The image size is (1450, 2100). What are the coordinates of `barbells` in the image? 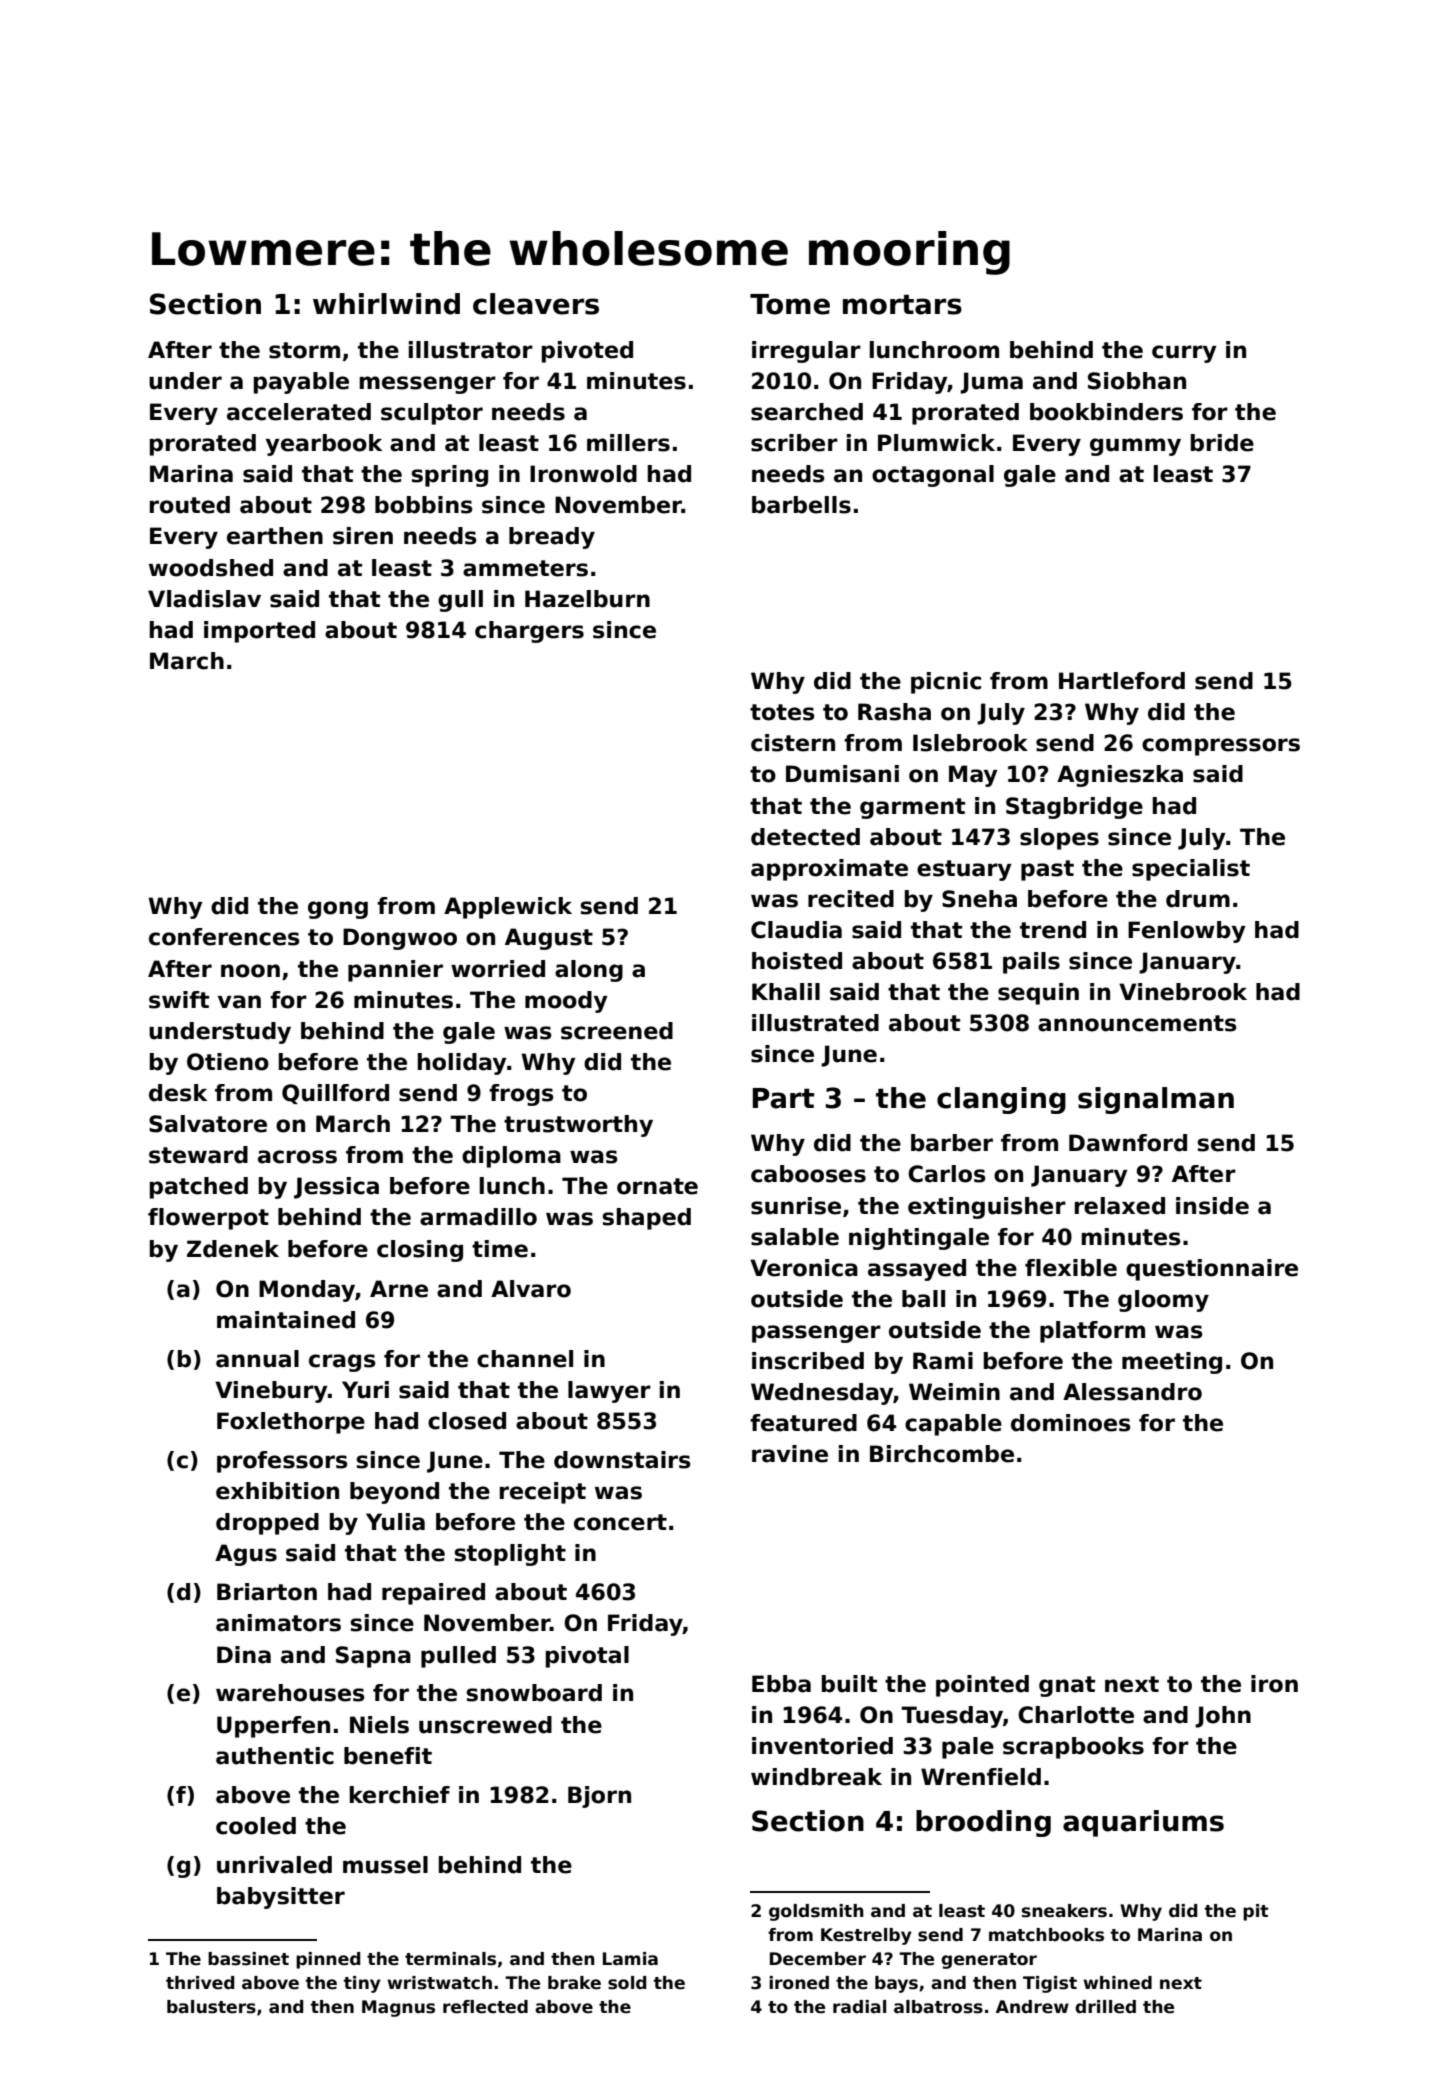 It's located at (801, 505).
